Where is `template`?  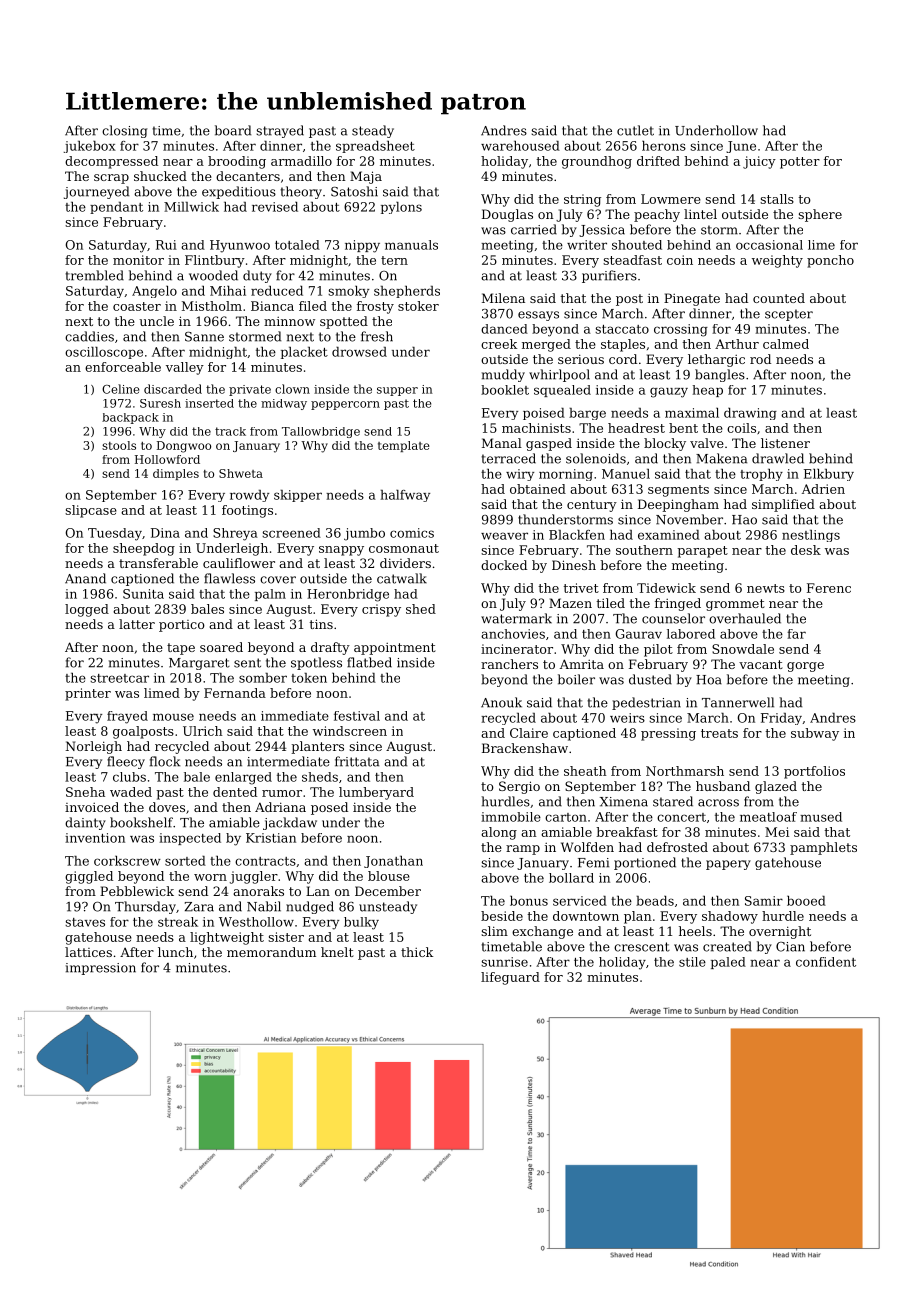 template is located at coordinates (404, 446).
